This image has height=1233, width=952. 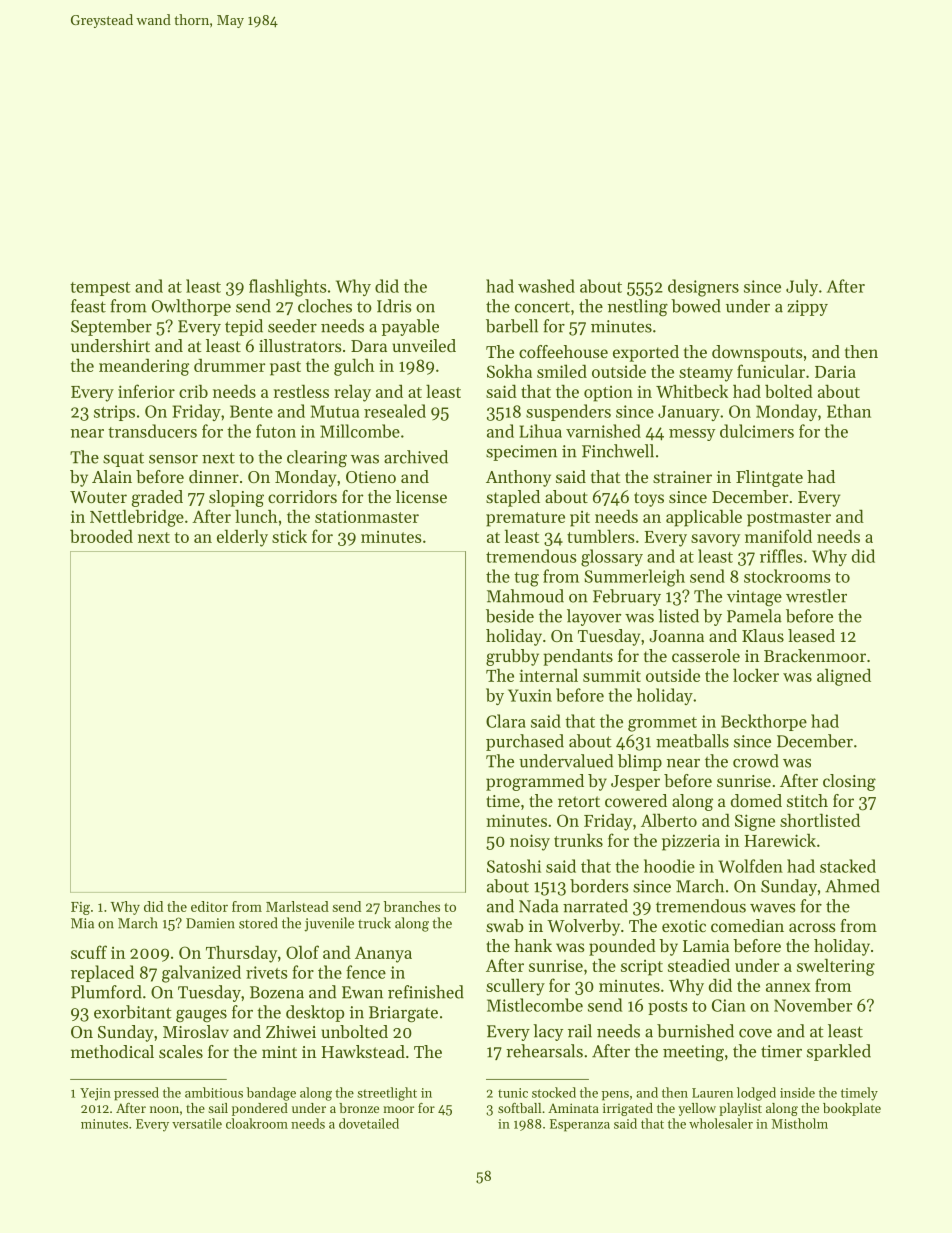 I want to click on Otieno, so click(x=371, y=477).
